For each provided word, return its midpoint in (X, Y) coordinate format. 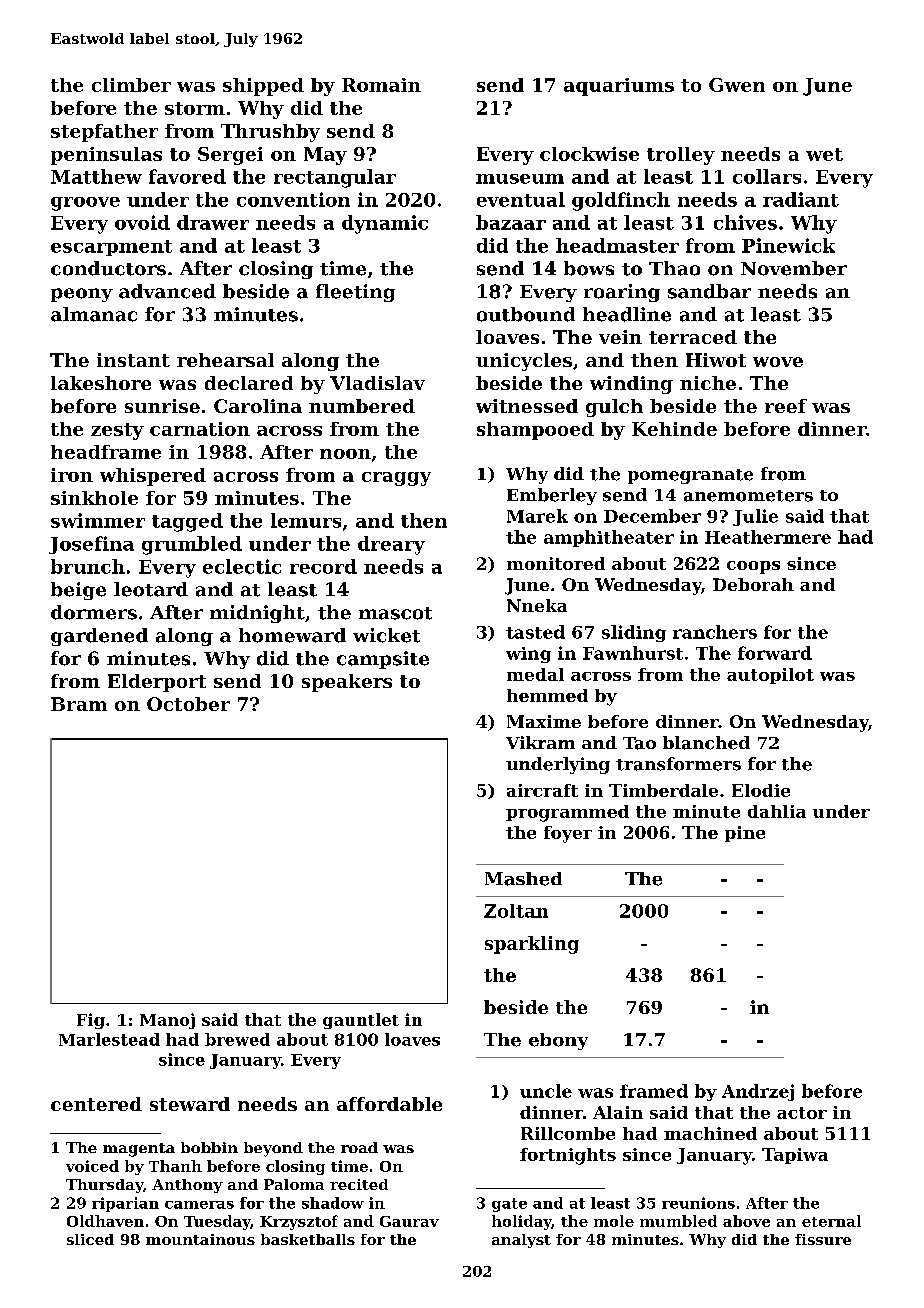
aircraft (542, 790)
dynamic (385, 224)
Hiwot (716, 360)
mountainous (200, 1239)
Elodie (761, 790)
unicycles (524, 362)
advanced (167, 291)
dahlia (777, 811)
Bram (79, 704)
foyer (568, 834)
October (188, 704)
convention (293, 199)
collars (767, 176)
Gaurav (409, 1221)
